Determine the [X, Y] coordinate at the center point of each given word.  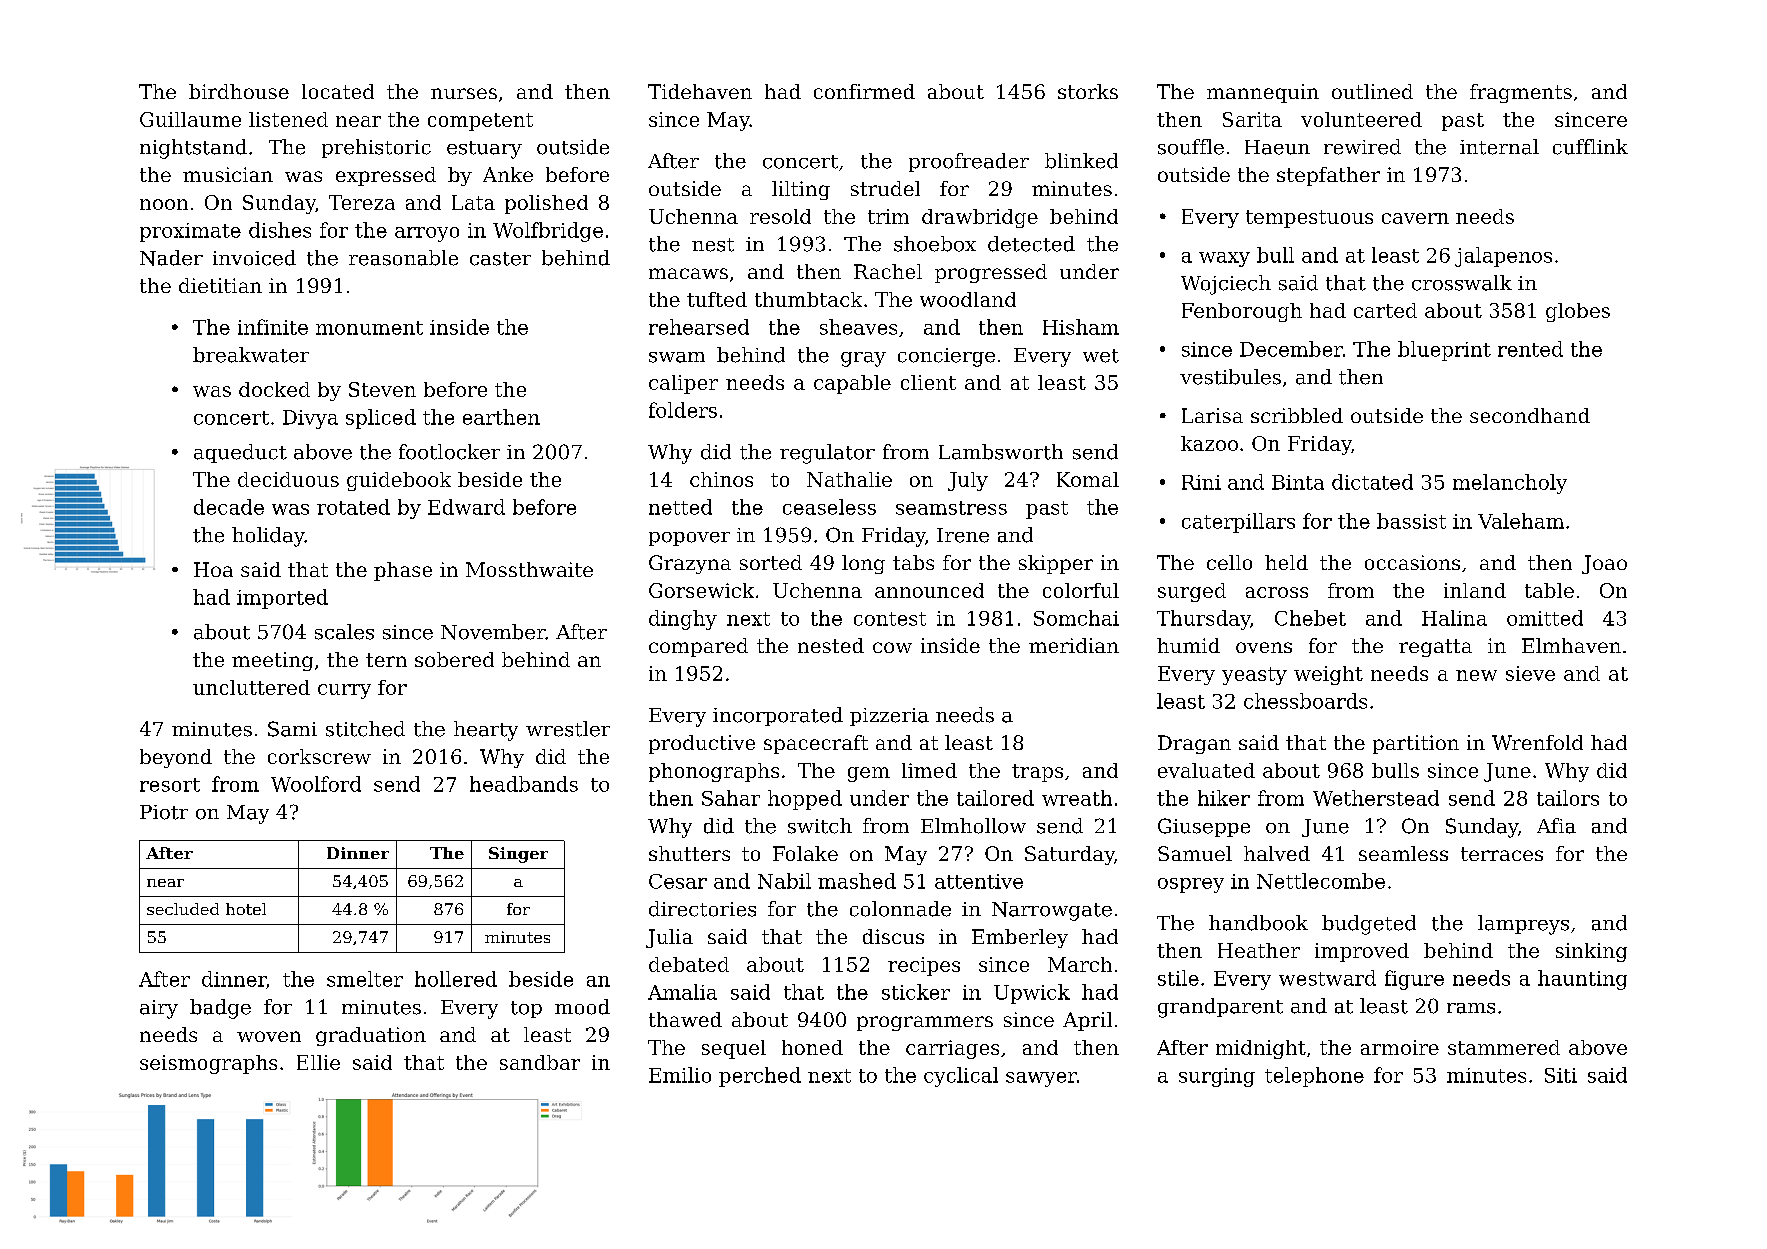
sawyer [1041, 1079]
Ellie [318, 1062]
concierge [946, 357]
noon [164, 204]
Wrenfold [1537, 742]
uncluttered [251, 687]
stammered [1504, 1047]
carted [1385, 310]
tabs [913, 562]
